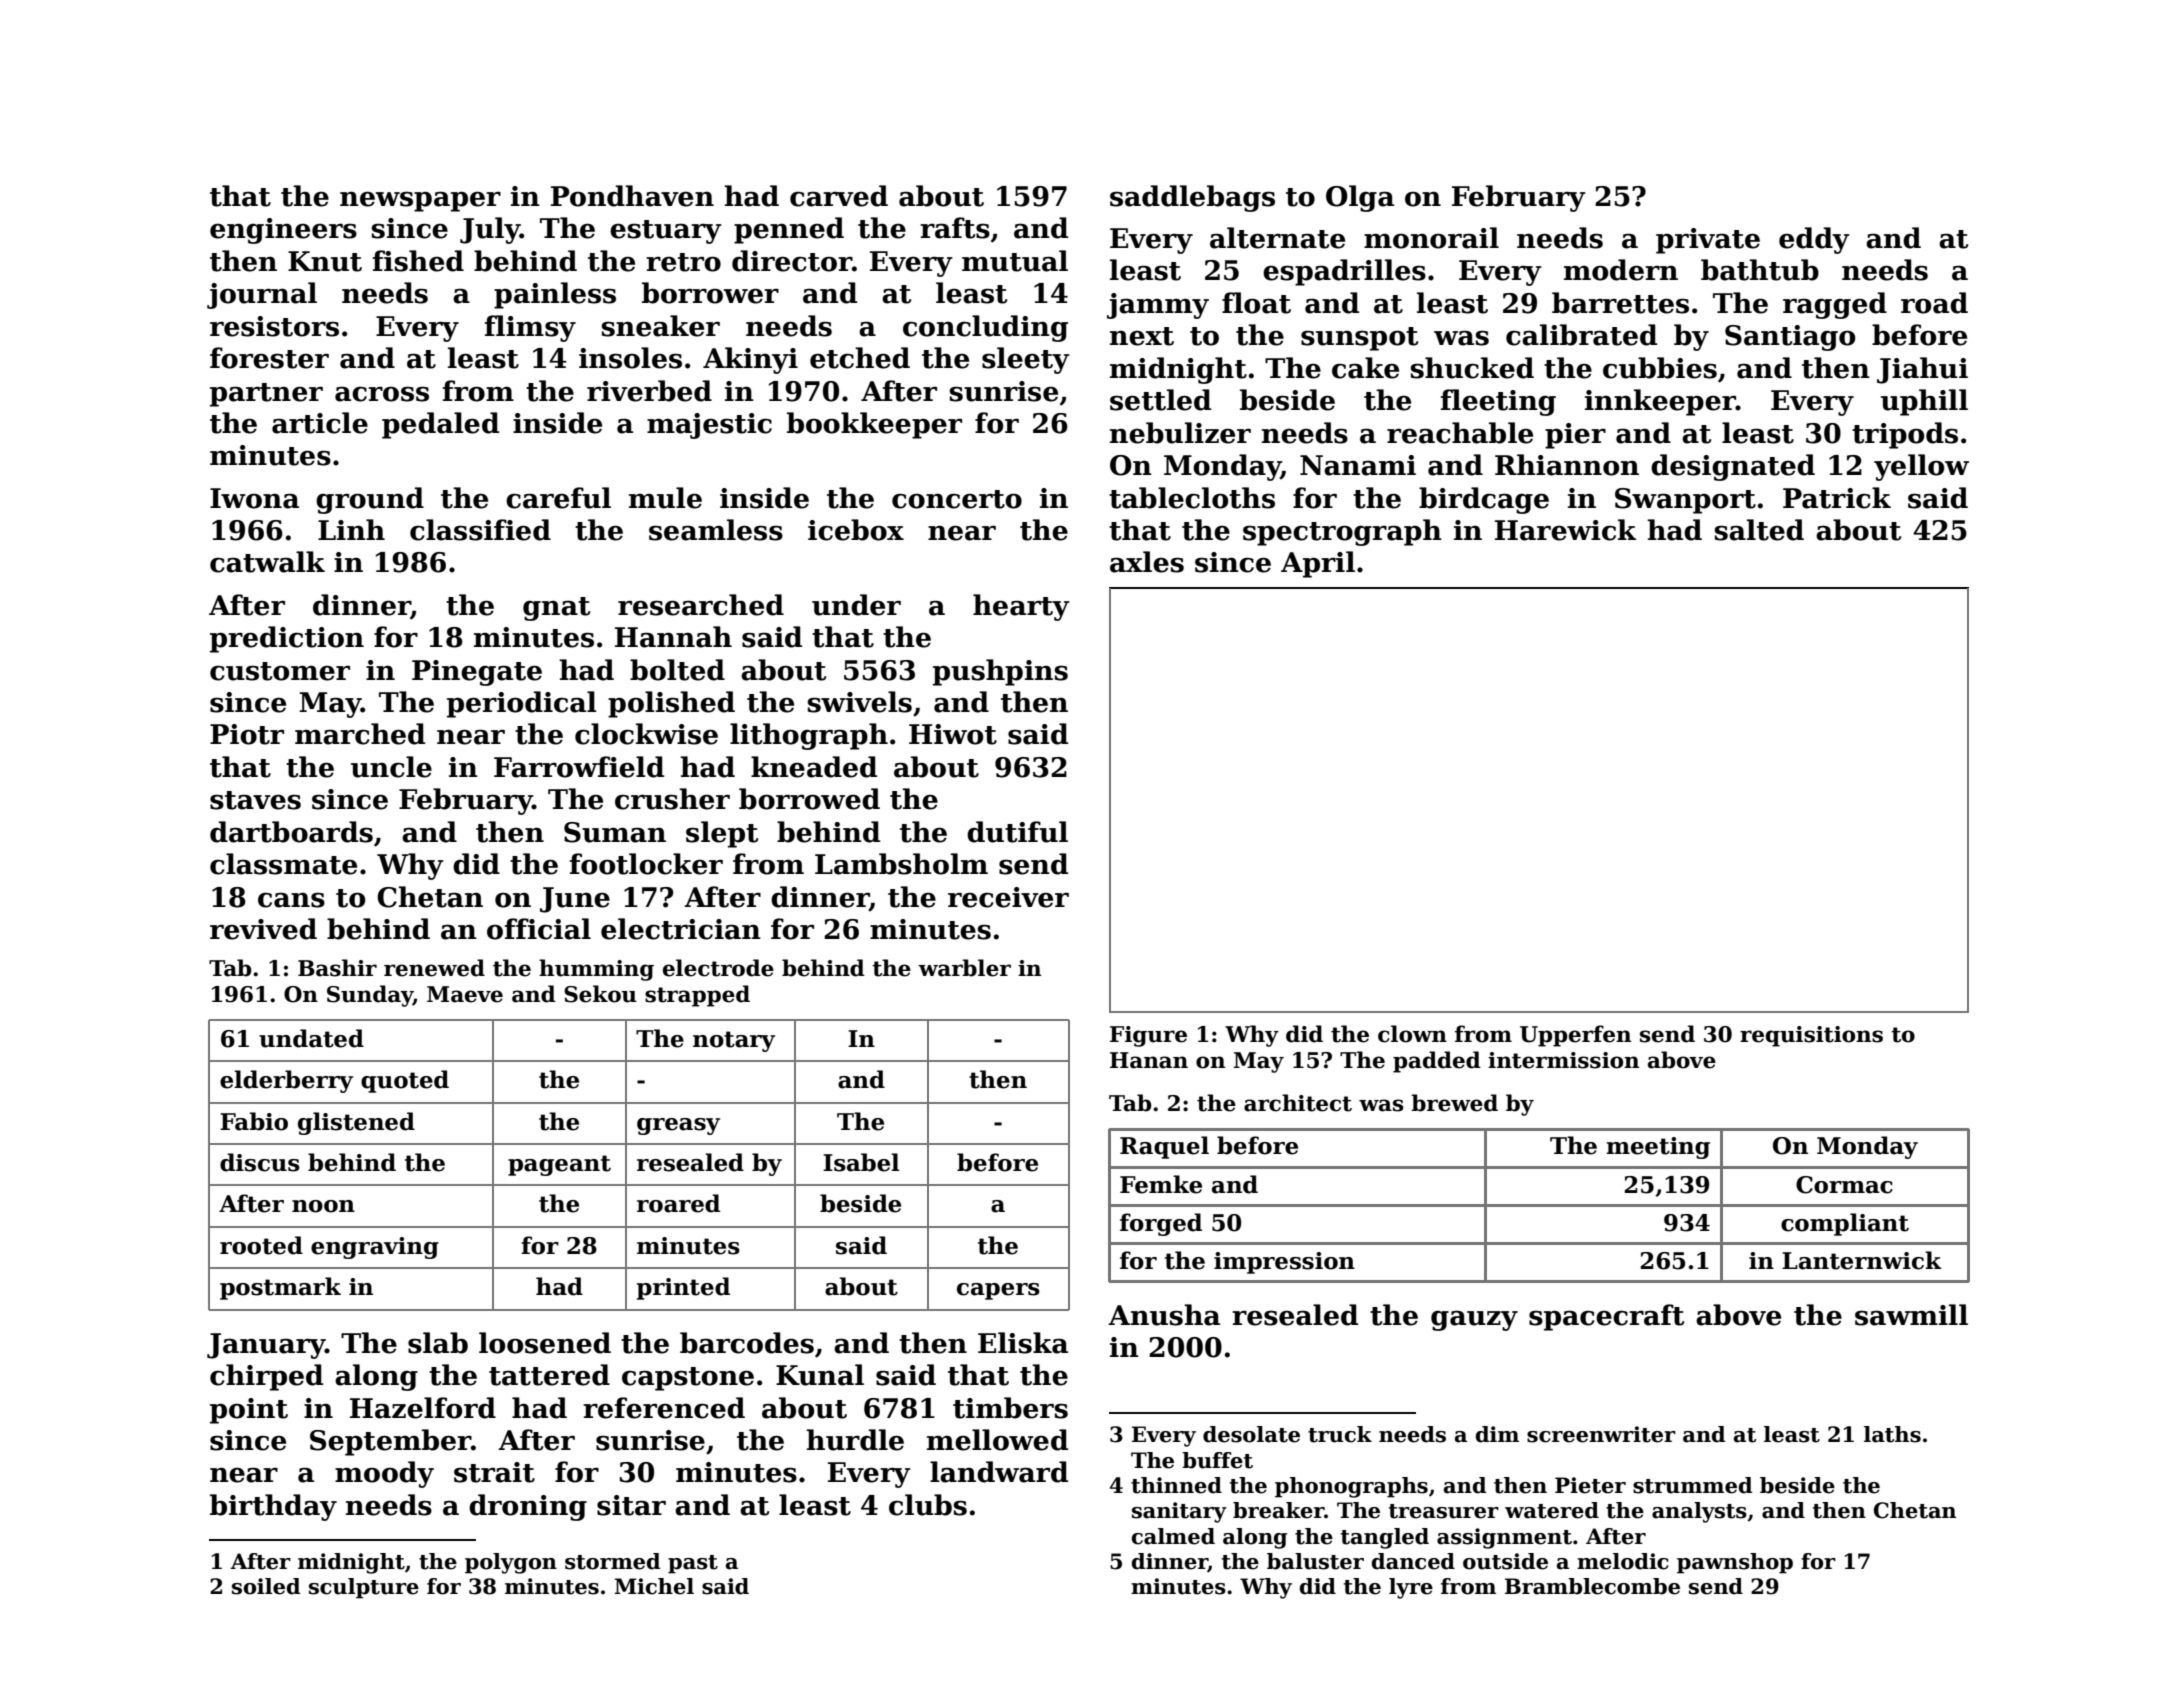 The height and width of the screenshot is (1683, 2178). I want to click on elderberry, so click(286, 1081).
